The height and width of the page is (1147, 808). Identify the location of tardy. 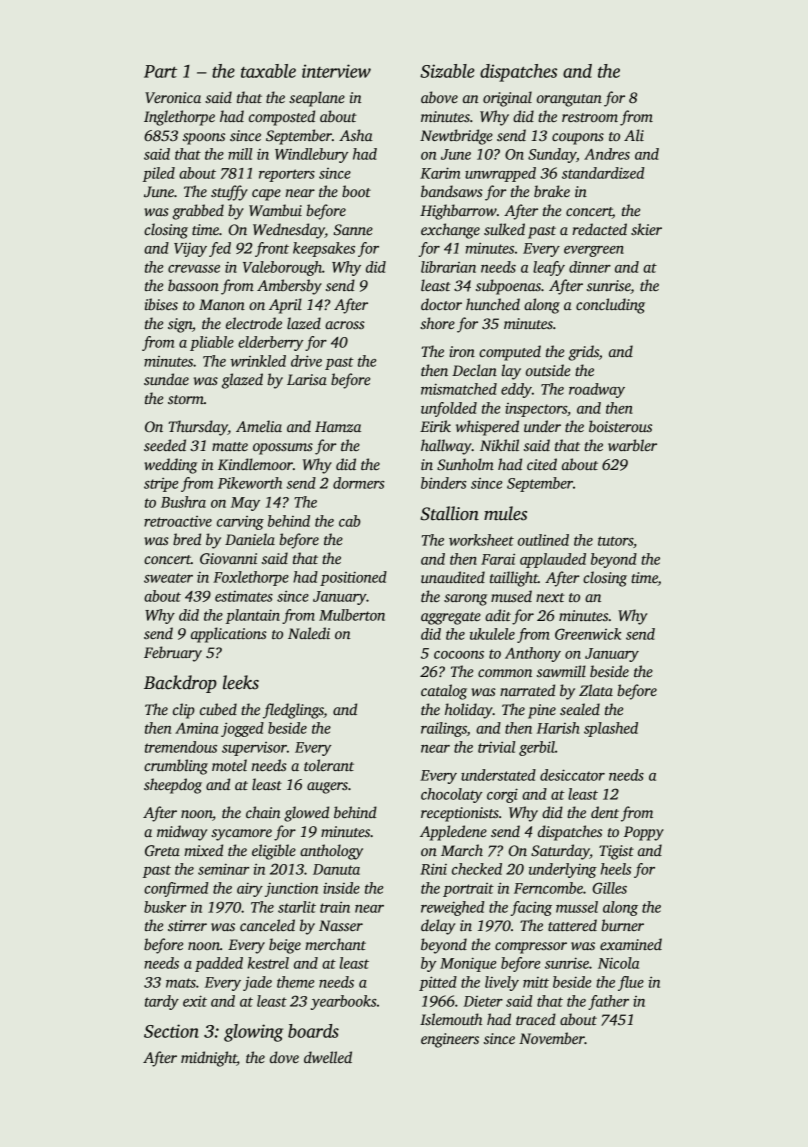
(162, 1002).
